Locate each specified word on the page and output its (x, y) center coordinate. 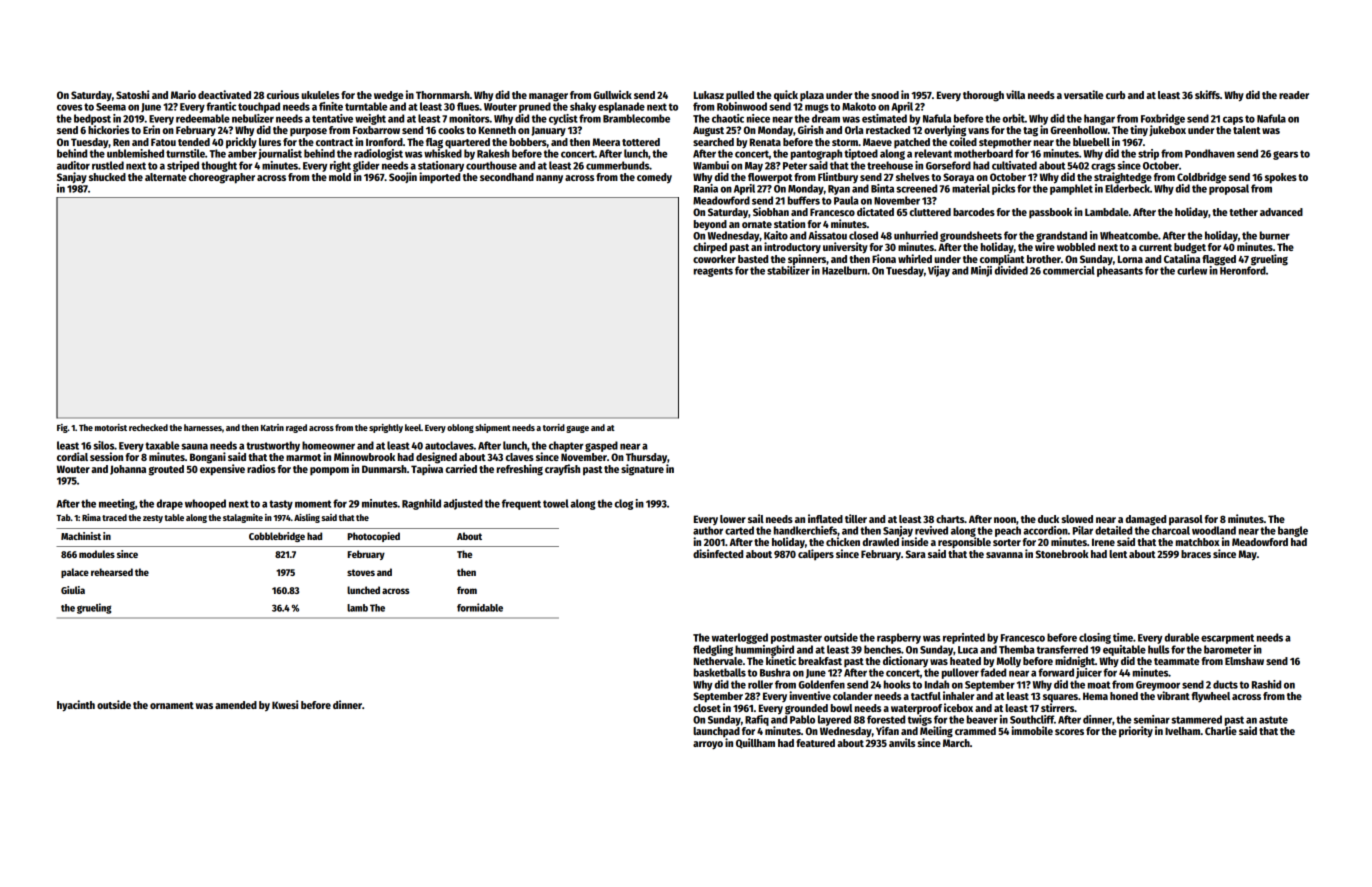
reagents (713, 272)
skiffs (1207, 94)
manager (548, 97)
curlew (1192, 270)
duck (1048, 519)
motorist (111, 427)
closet (707, 708)
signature (642, 470)
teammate (1176, 661)
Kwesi (285, 704)
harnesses (203, 427)
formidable (480, 607)
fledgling (713, 650)
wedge (388, 96)
